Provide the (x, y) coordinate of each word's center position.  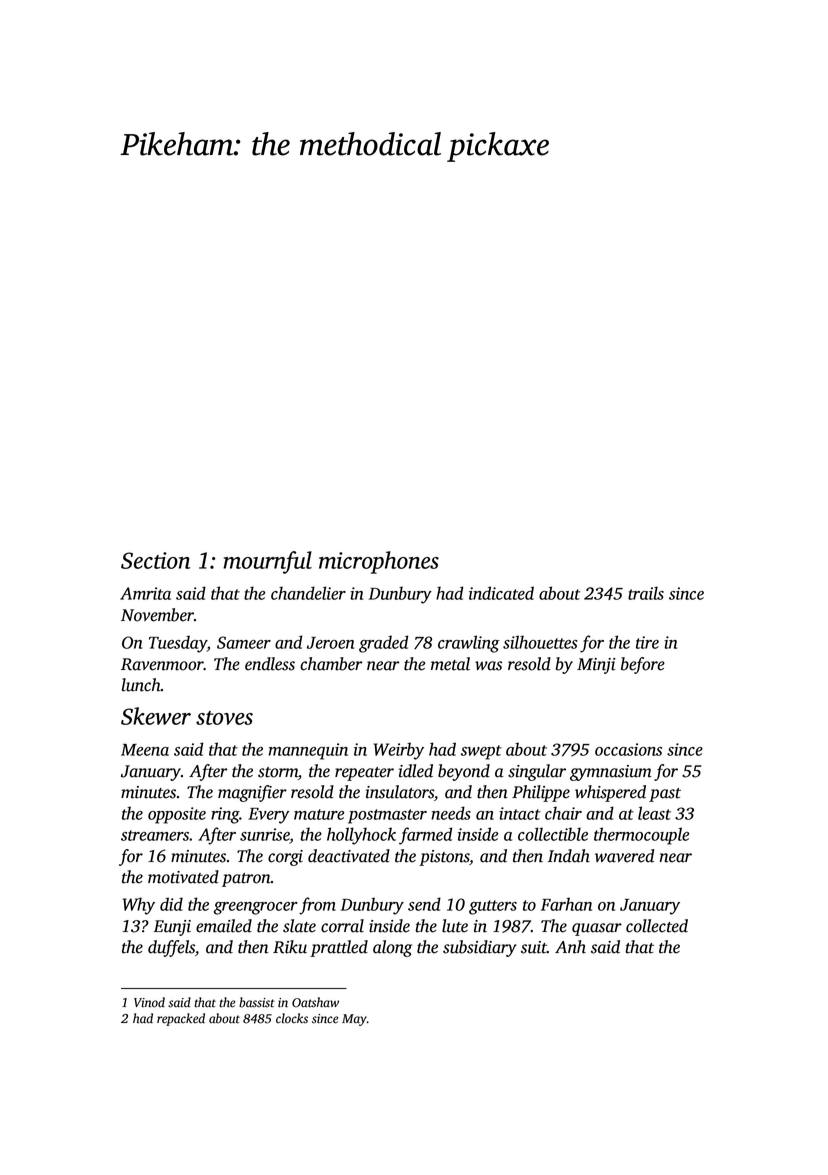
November (157, 615)
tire (647, 642)
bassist (257, 1002)
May (354, 1020)
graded (383, 644)
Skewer (156, 716)
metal (450, 664)
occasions (628, 749)
